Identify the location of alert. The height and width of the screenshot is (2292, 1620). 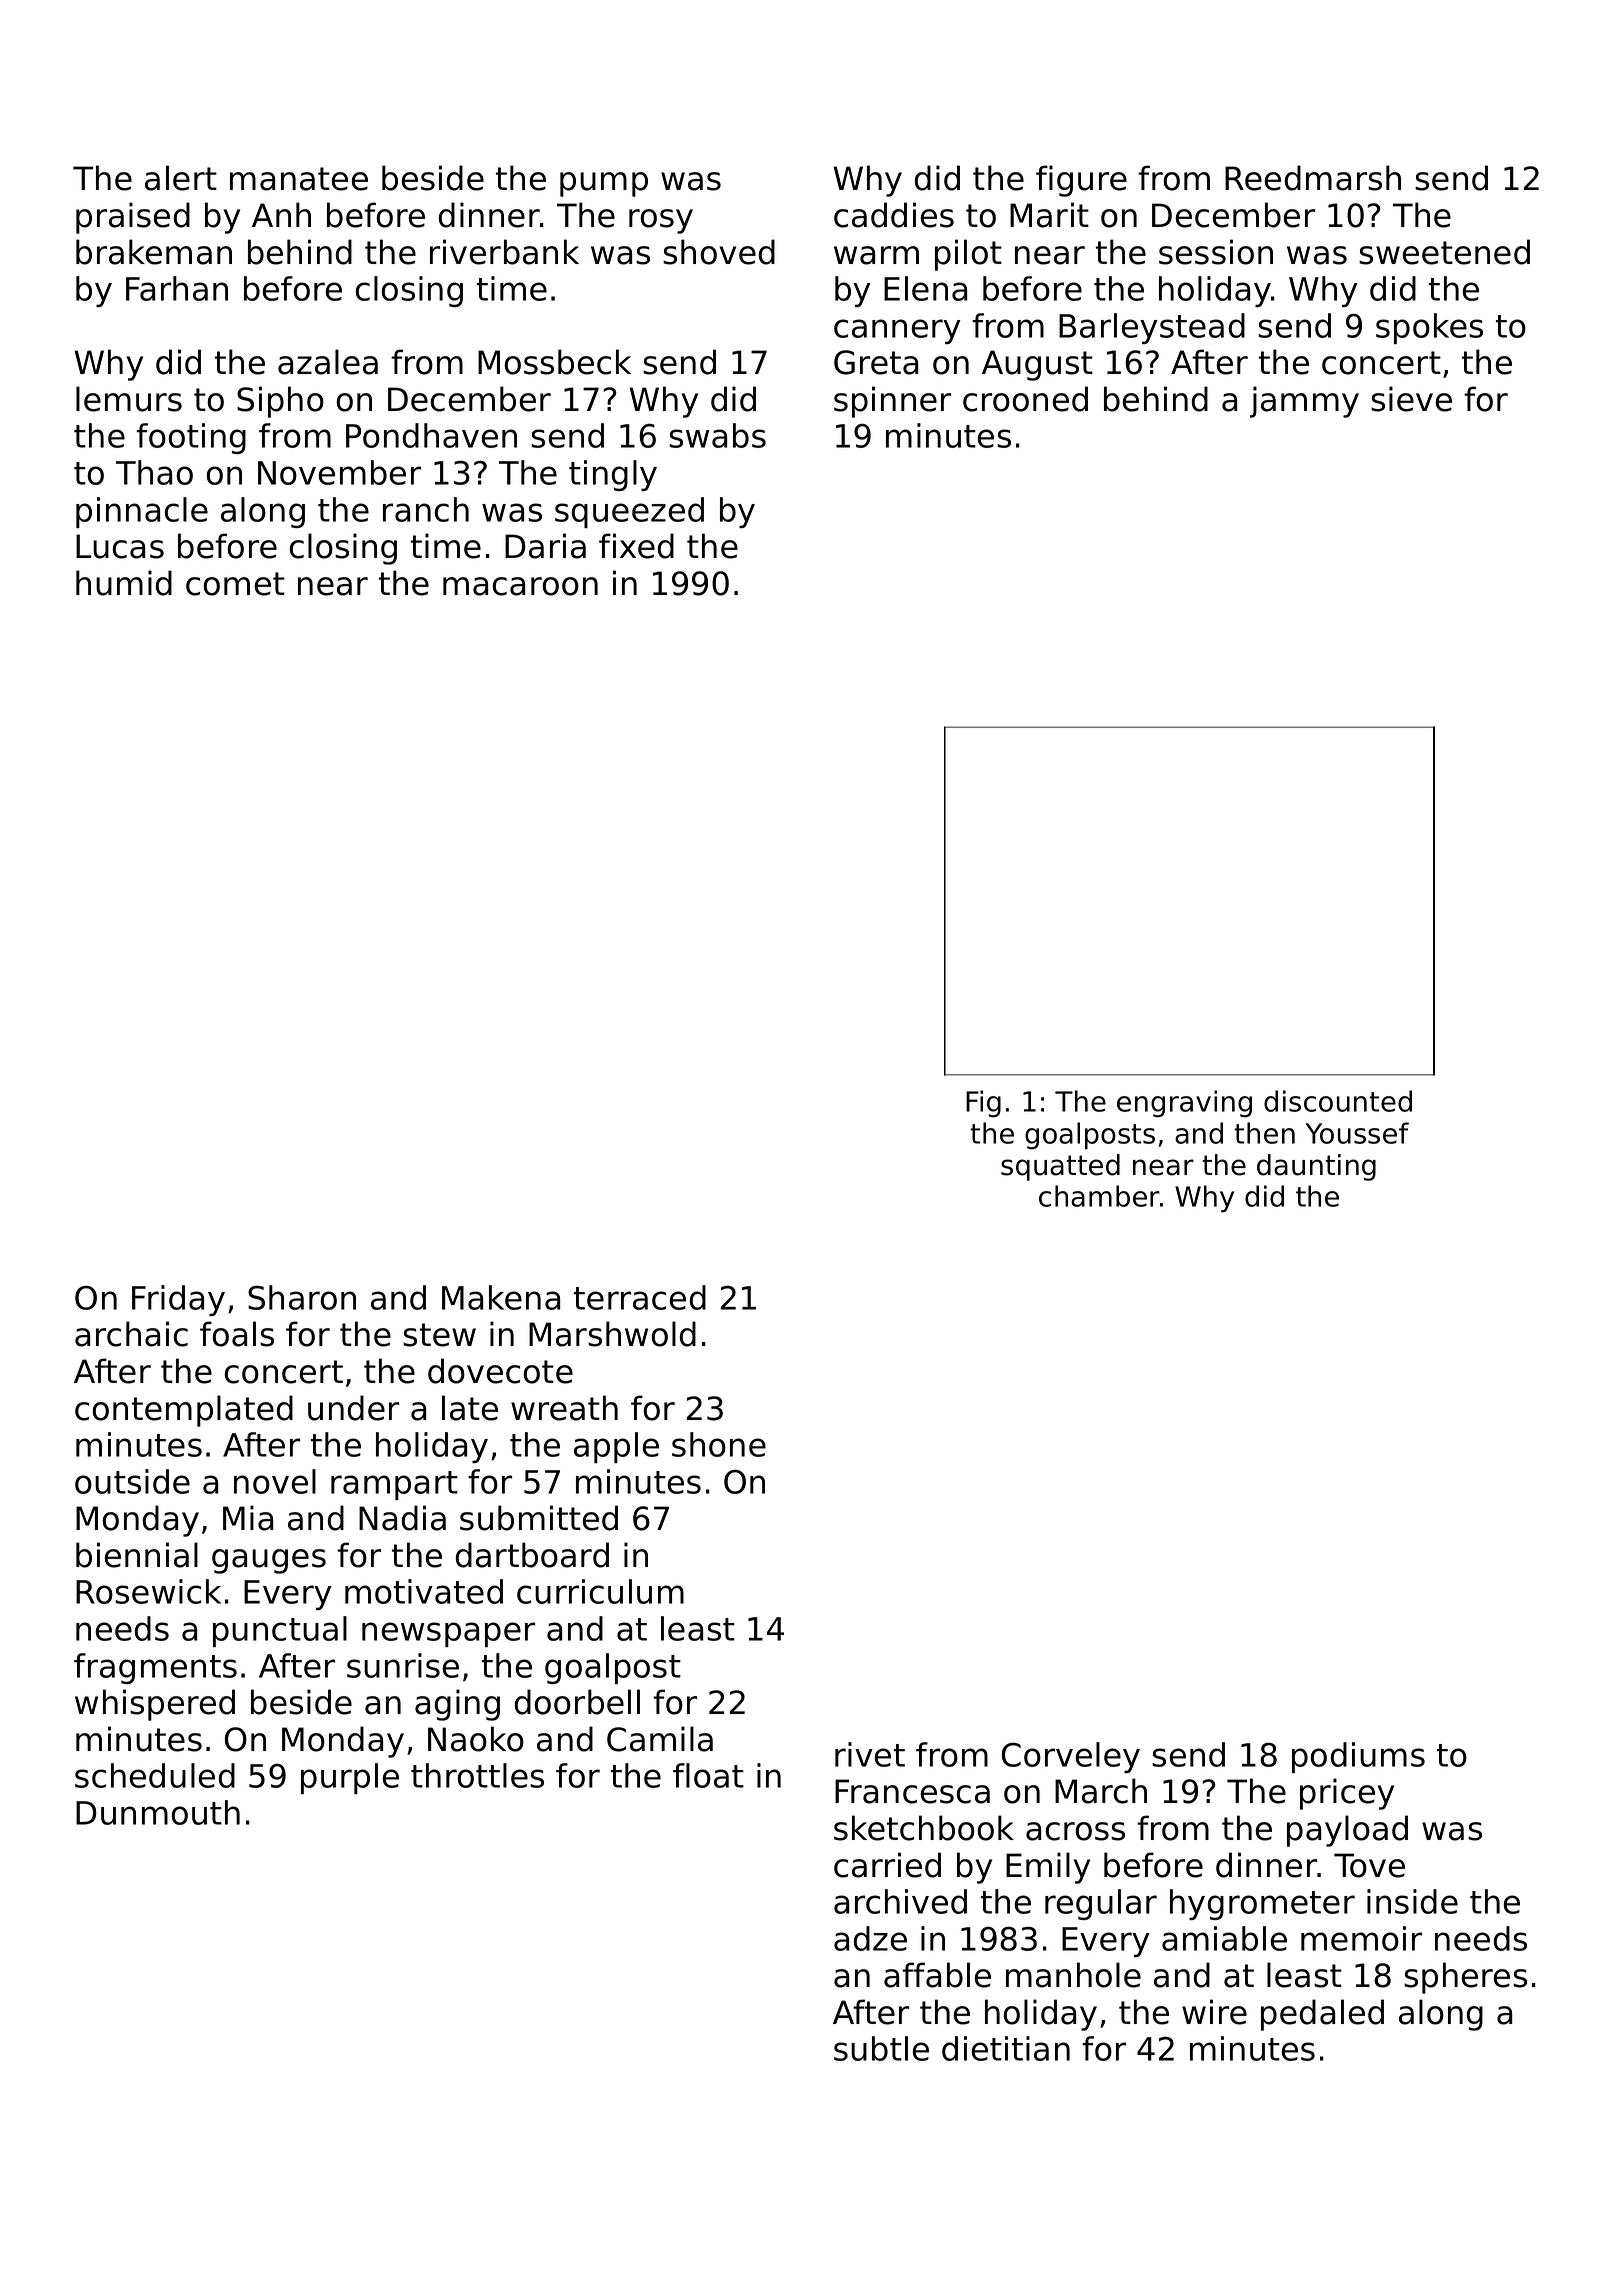
(181, 178).
